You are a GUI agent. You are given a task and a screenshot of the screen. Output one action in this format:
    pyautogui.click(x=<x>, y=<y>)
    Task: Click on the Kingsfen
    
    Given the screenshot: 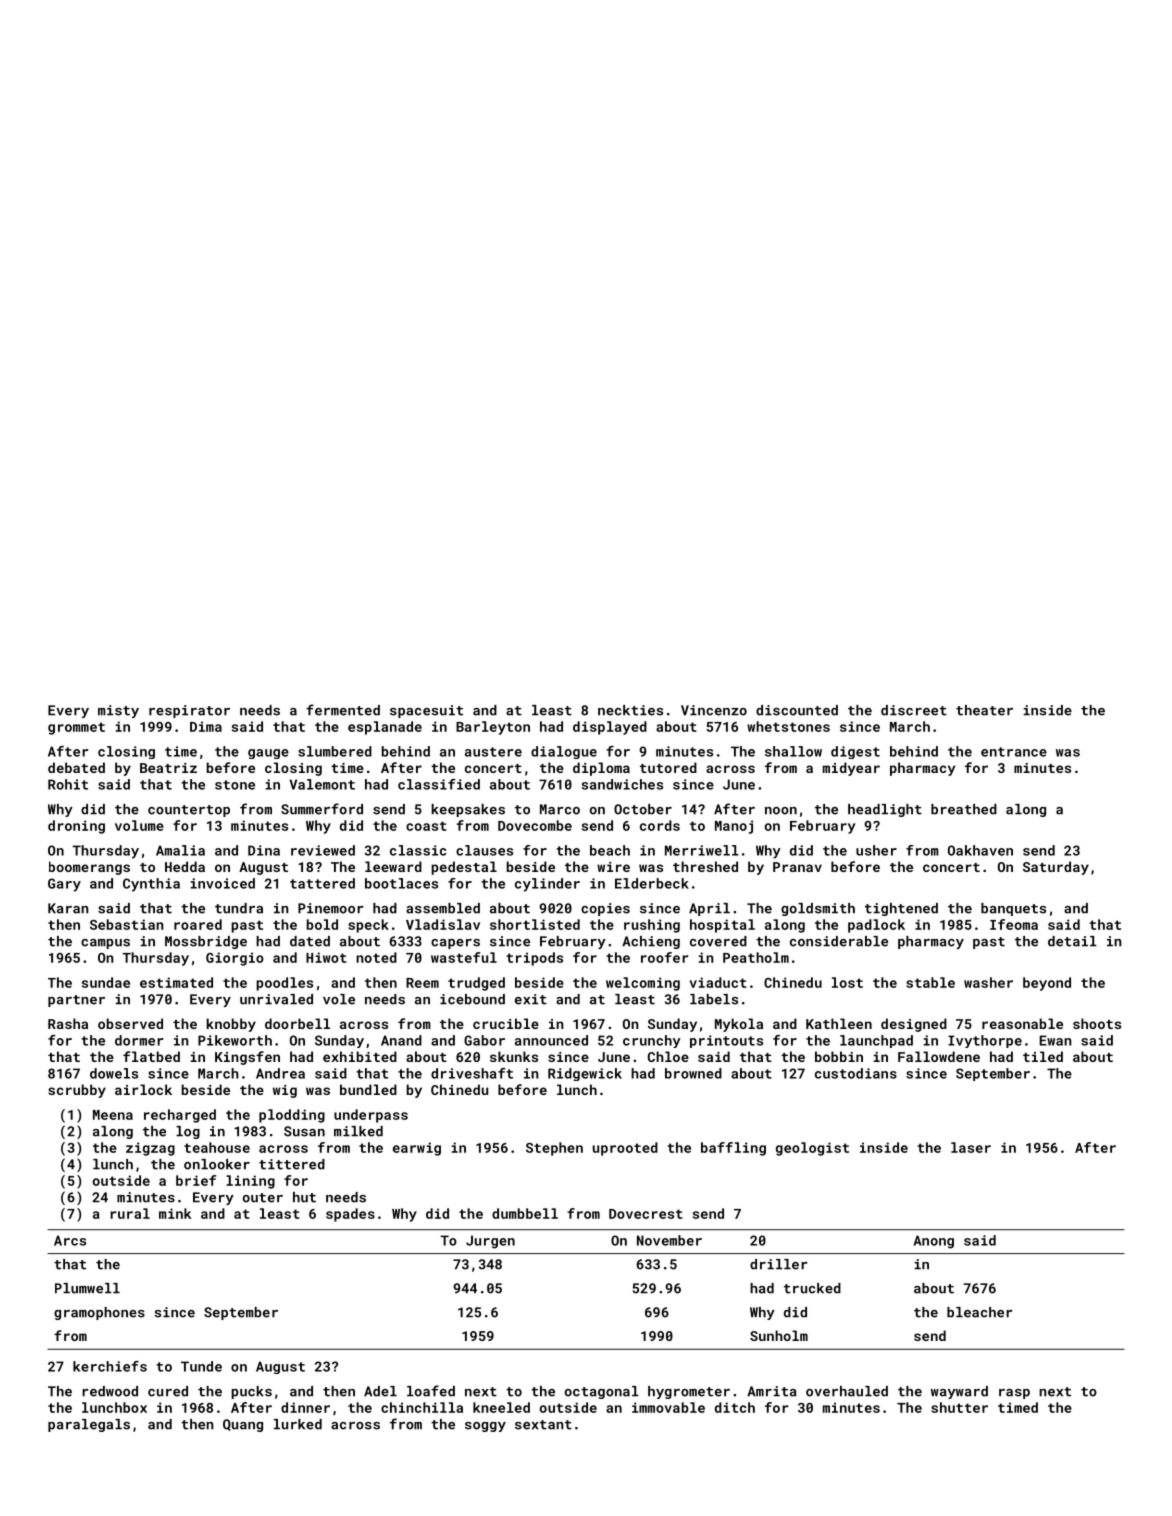 What is the action you would take?
    pyautogui.click(x=247, y=1058)
